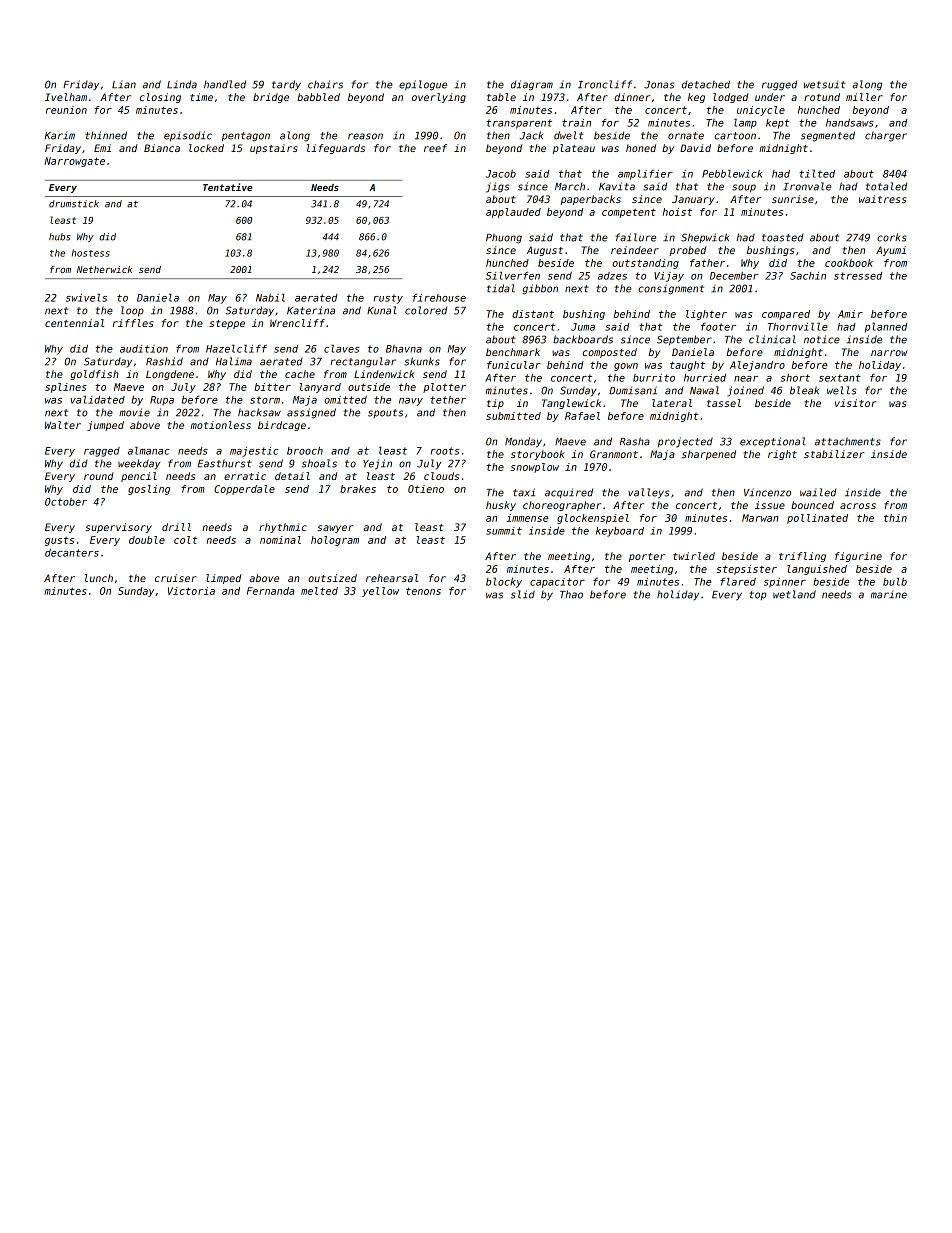  I want to click on sextant, so click(840, 378).
